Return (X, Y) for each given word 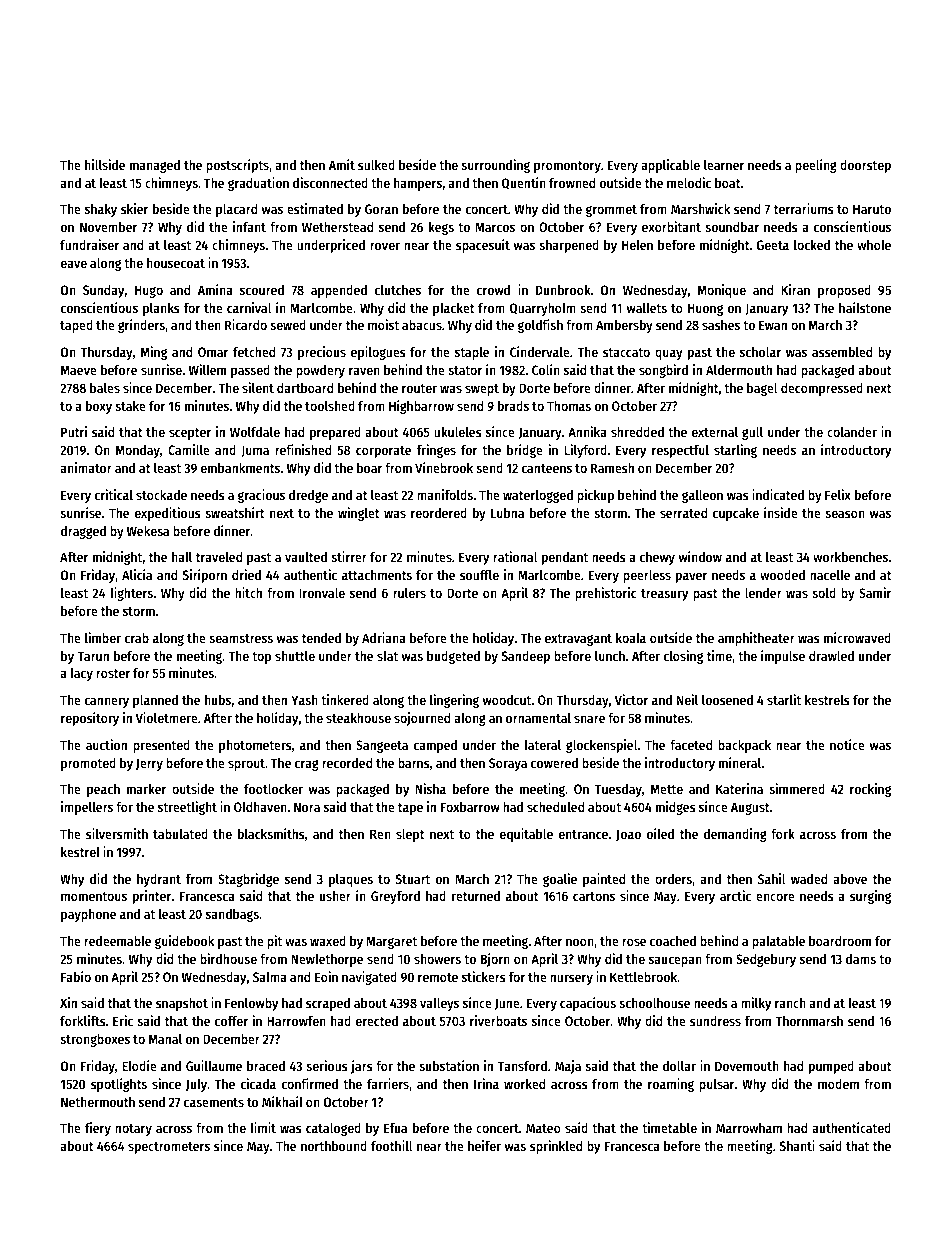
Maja (568, 1067)
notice (847, 744)
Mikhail (282, 1101)
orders (673, 879)
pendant (565, 558)
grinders (141, 326)
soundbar (732, 227)
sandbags (232, 915)
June (507, 1004)
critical (114, 494)
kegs (441, 228)
